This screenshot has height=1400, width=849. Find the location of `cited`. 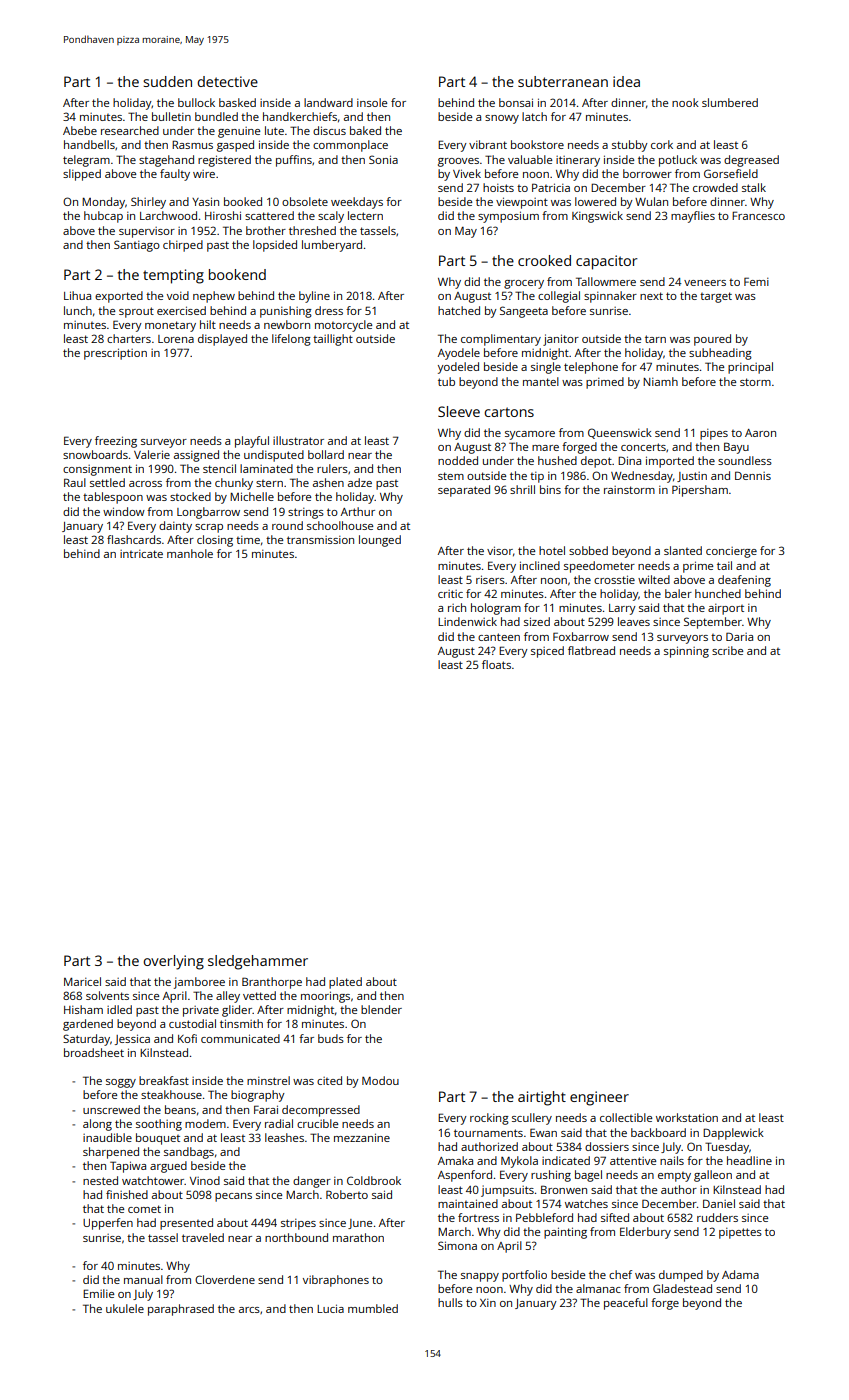

cited is located at coordinates (329, 1080).
